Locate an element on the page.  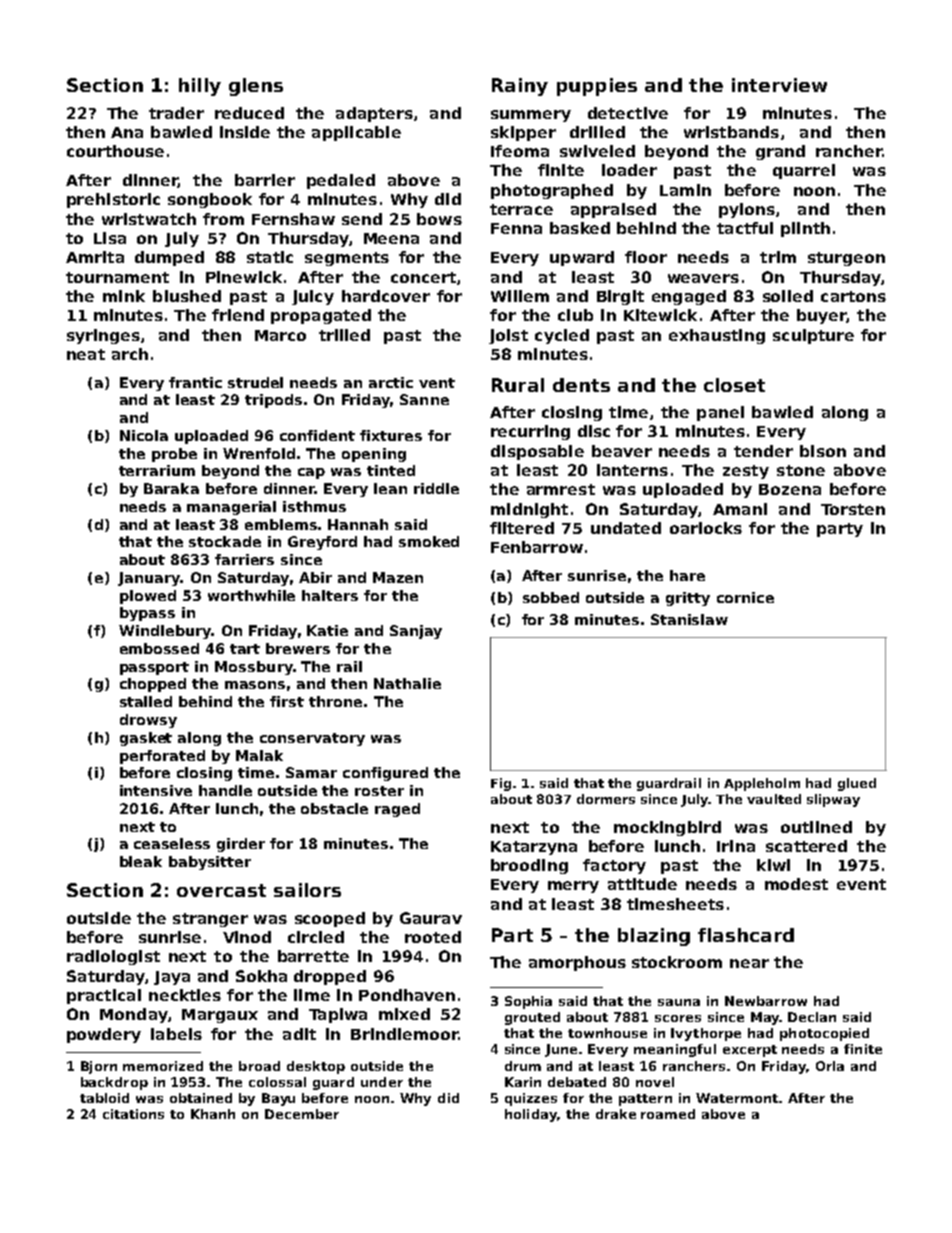
quarrel is located at coordinates (804, 171).
